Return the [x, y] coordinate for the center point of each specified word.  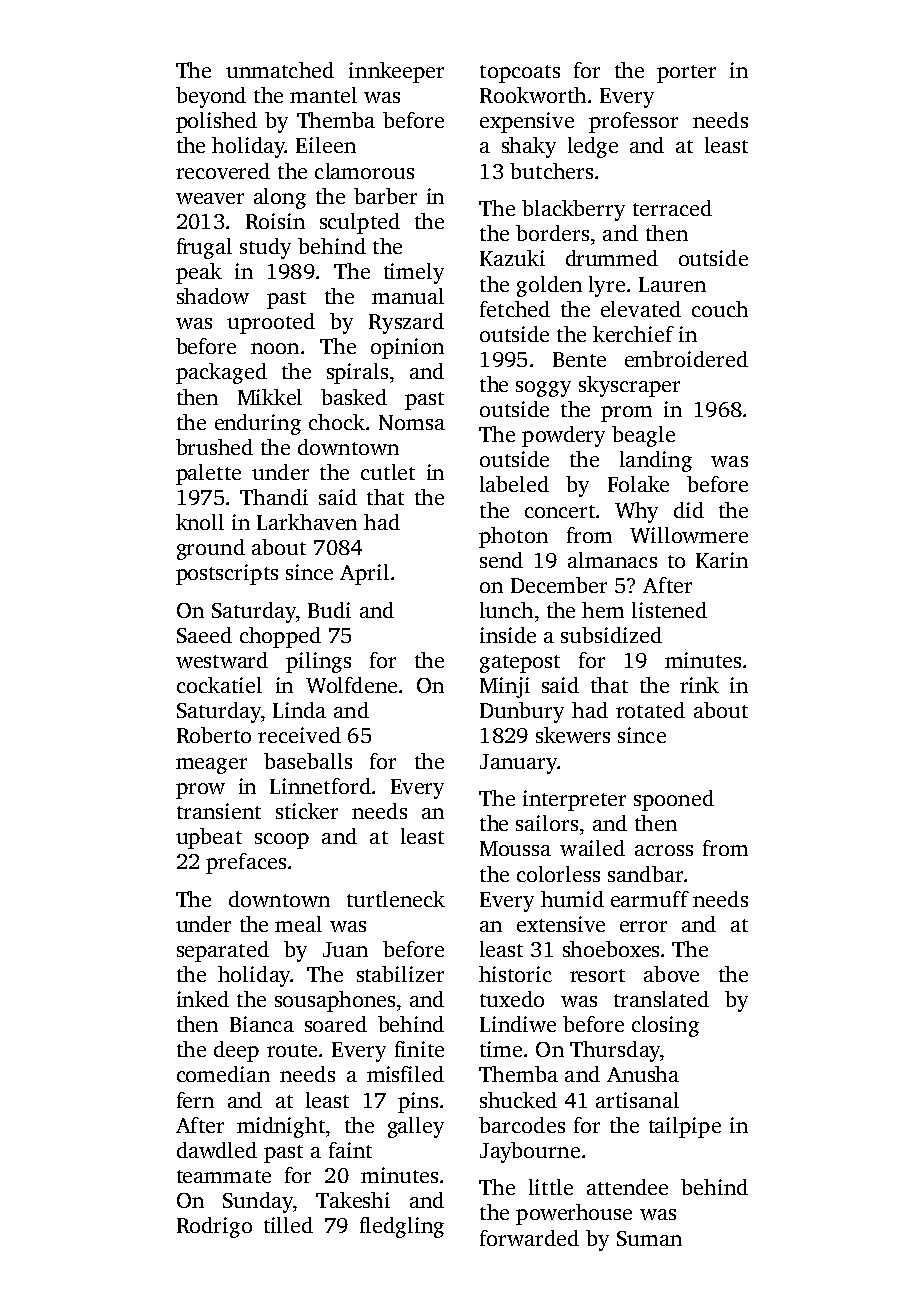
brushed [214, 447]
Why [636, 512]
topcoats [520, 74]
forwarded [529, 1238]
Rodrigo [214, 1227]
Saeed [204, 635]
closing [665, 1026]
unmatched [280, 70]
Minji [505, 687]
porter [686, 74]
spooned [674, 800]
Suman [649, 1238]
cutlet [388, 472]
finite [419, 1049]
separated [223, 951]
